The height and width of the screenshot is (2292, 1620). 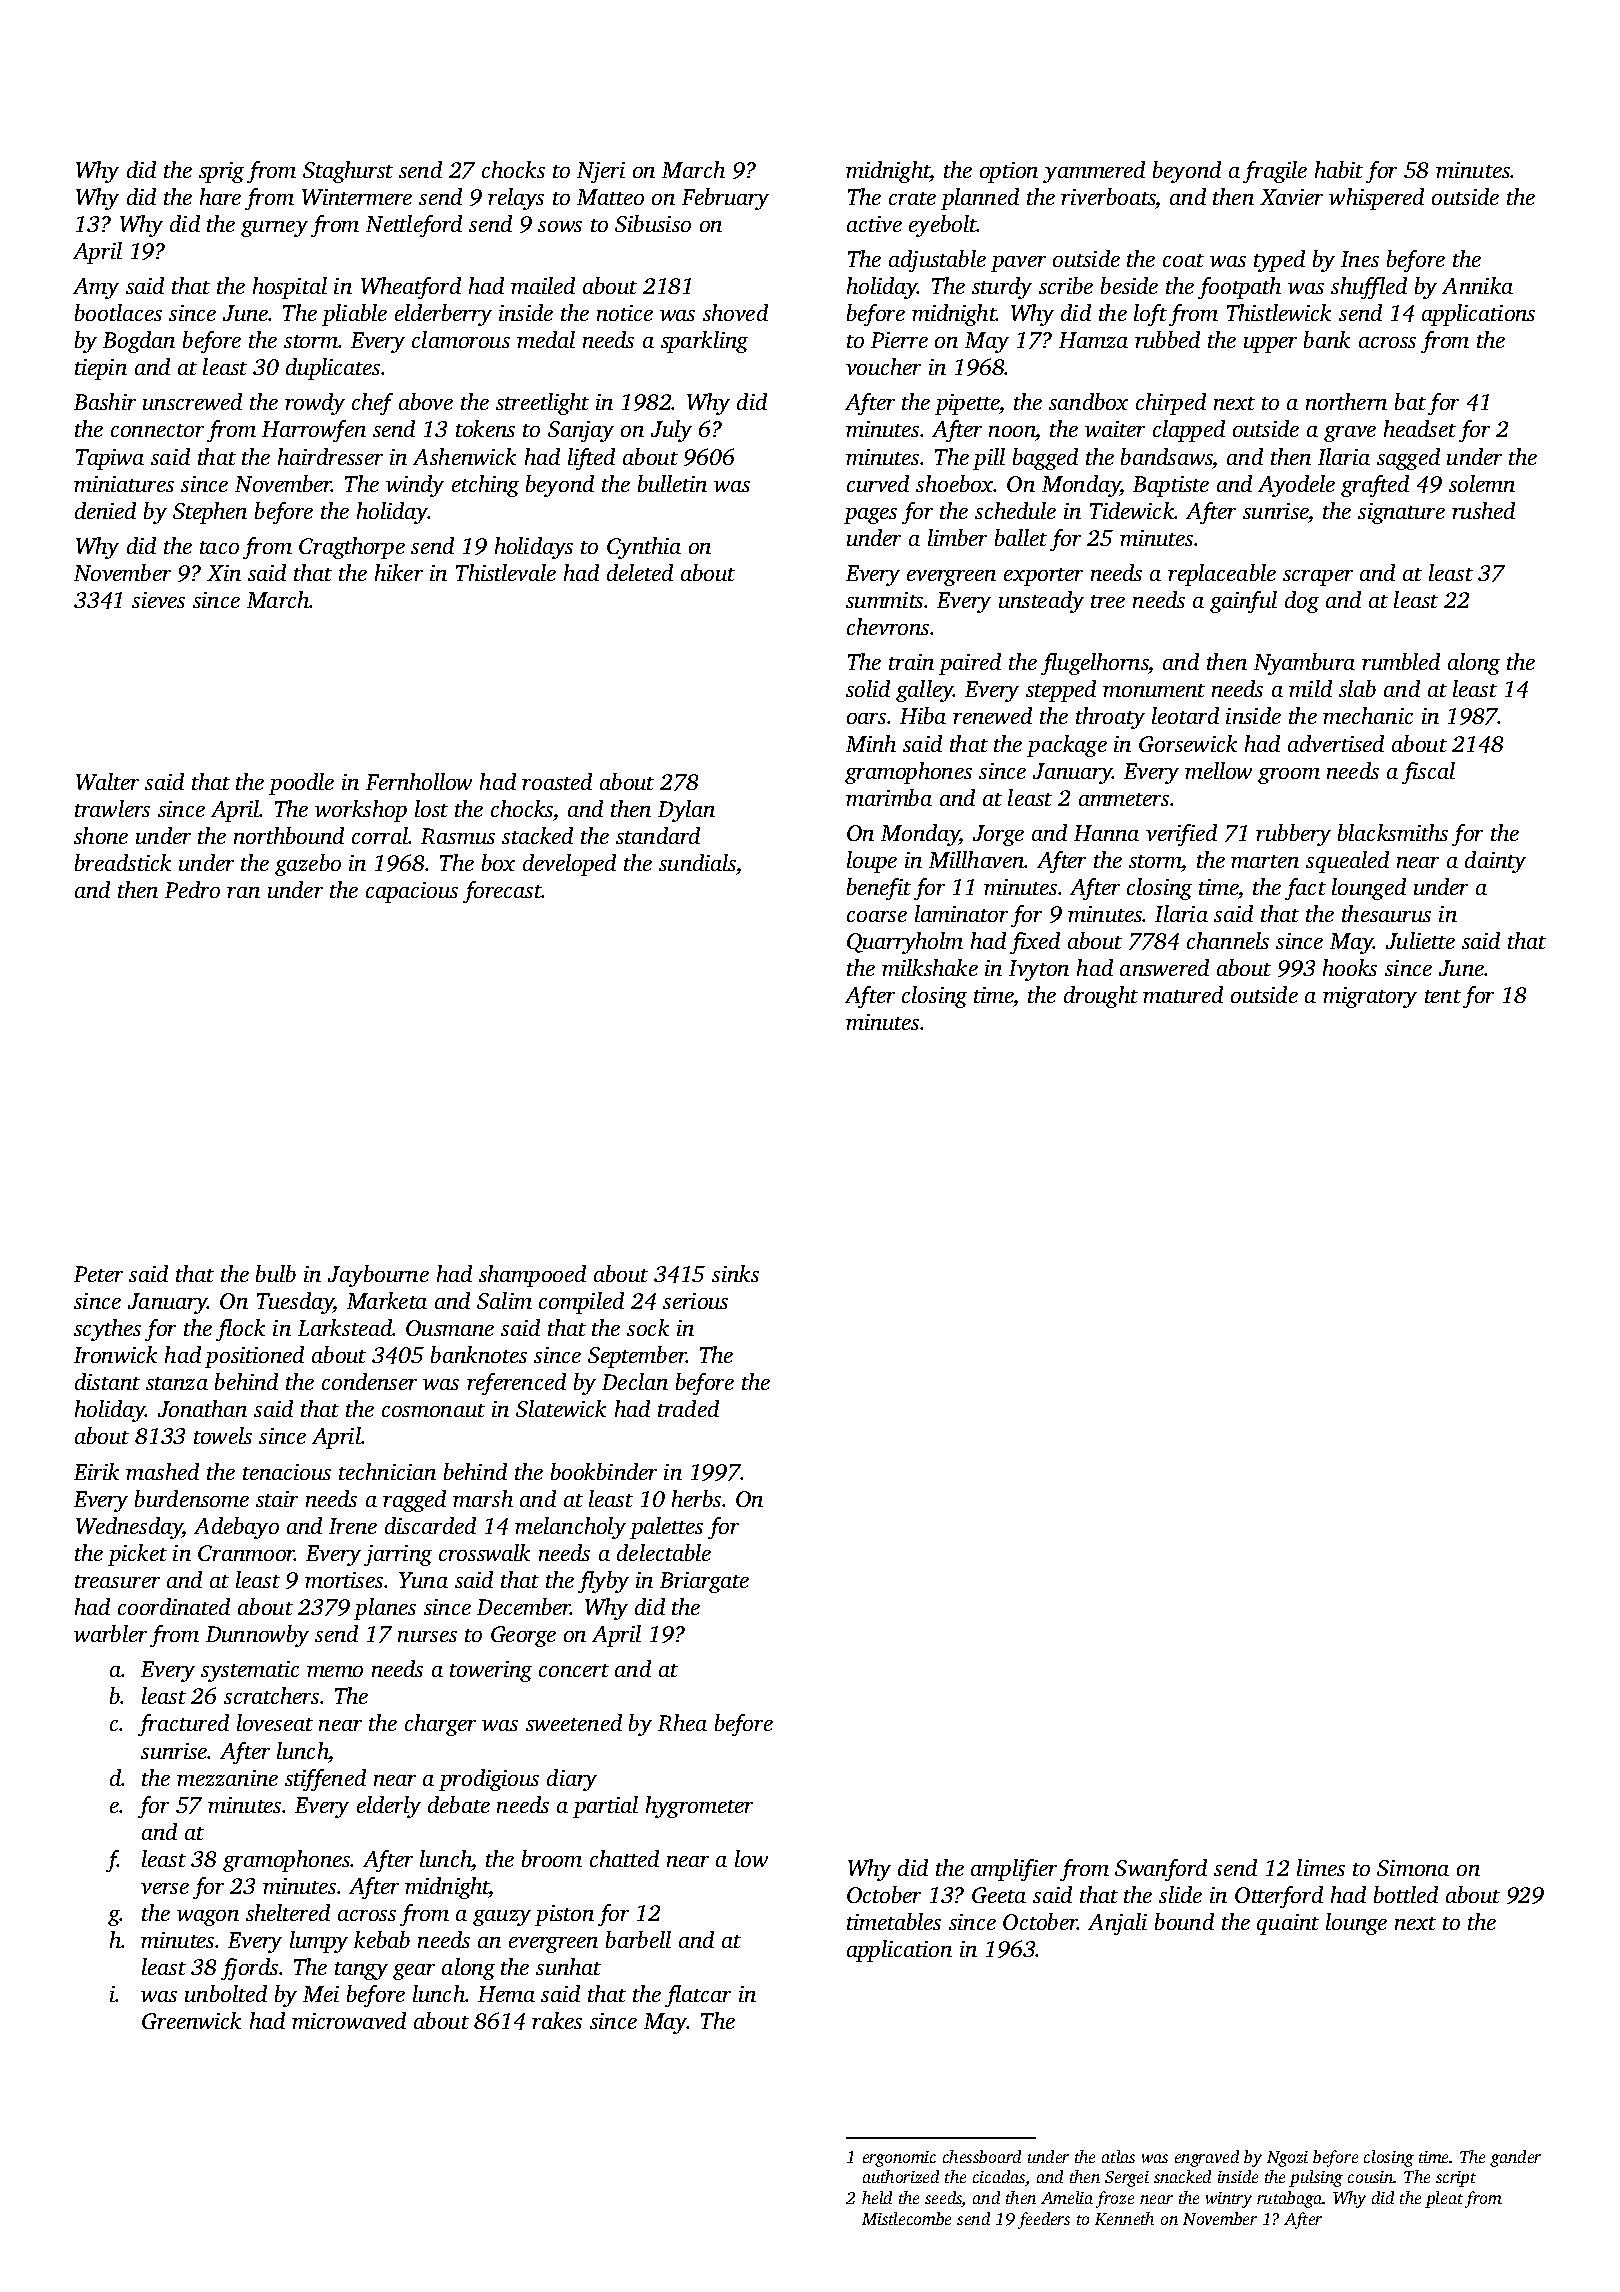 What do you see at coordinates (695, 1301) in the screenshot?
I see `serious` at bounding box center [695, 1301].
